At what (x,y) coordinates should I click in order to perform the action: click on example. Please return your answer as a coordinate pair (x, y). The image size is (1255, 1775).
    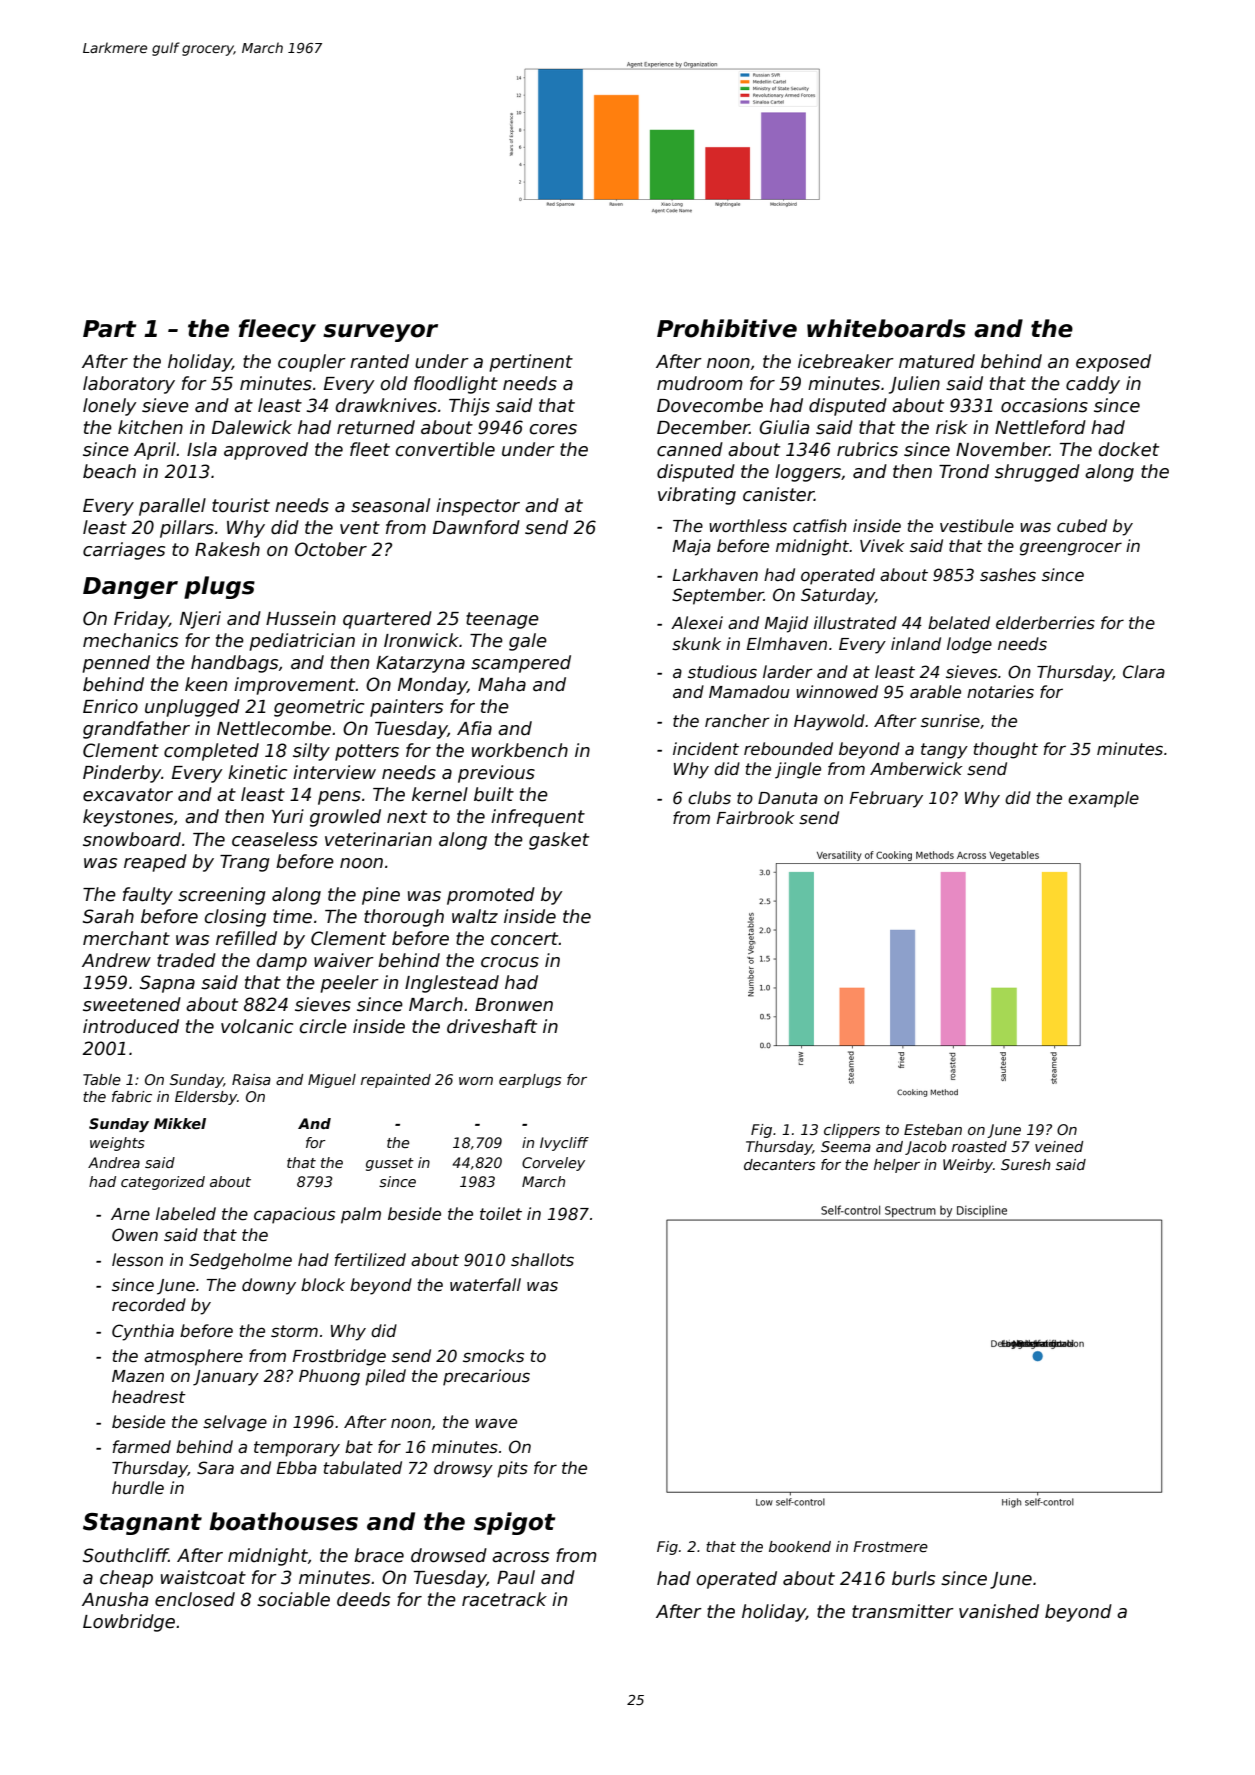
    Looking at the image, I should click on (1103, 799).
